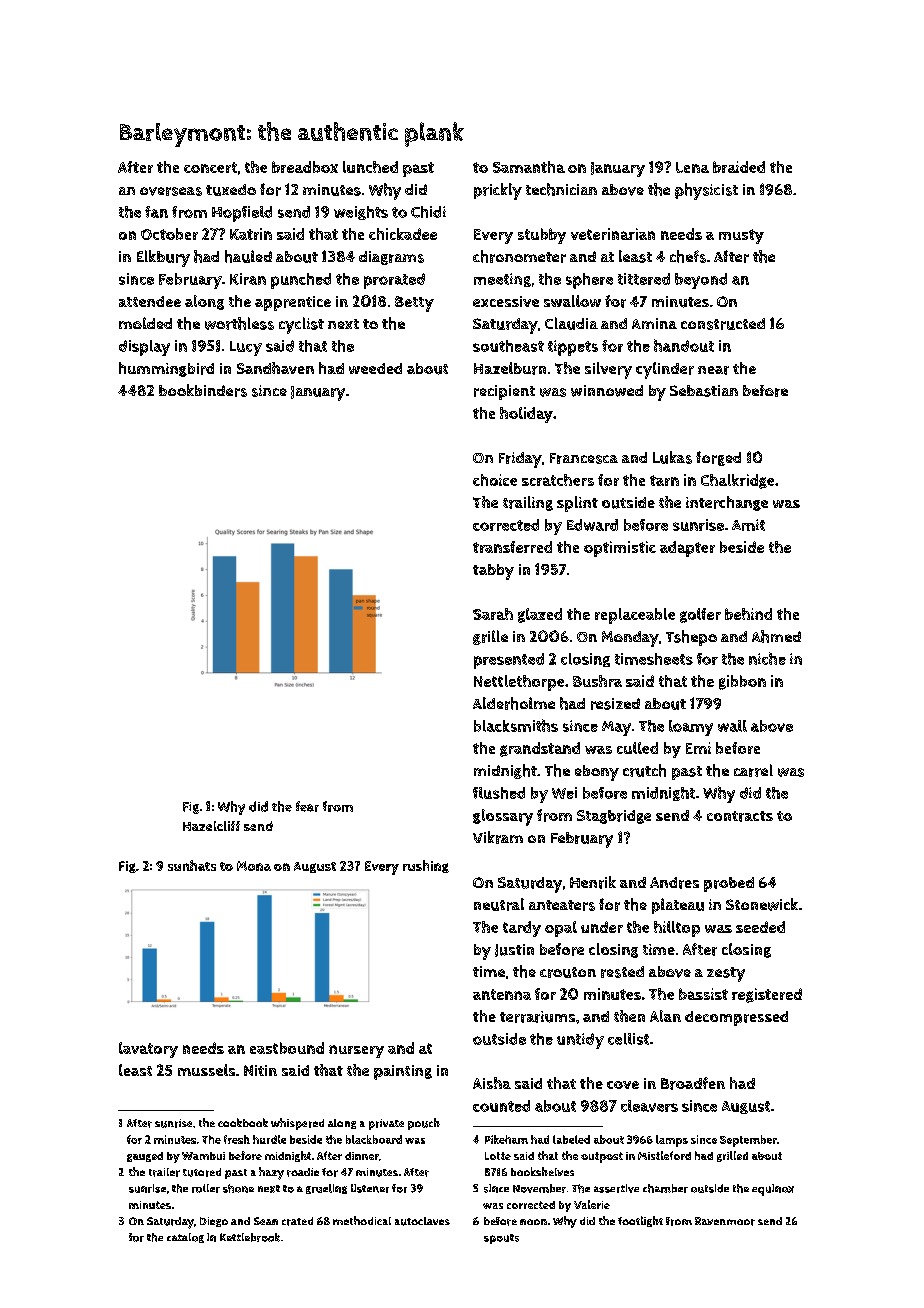  Describe the element at coordinates (495, 480) in the screenshot. I see `choice` at that location.
